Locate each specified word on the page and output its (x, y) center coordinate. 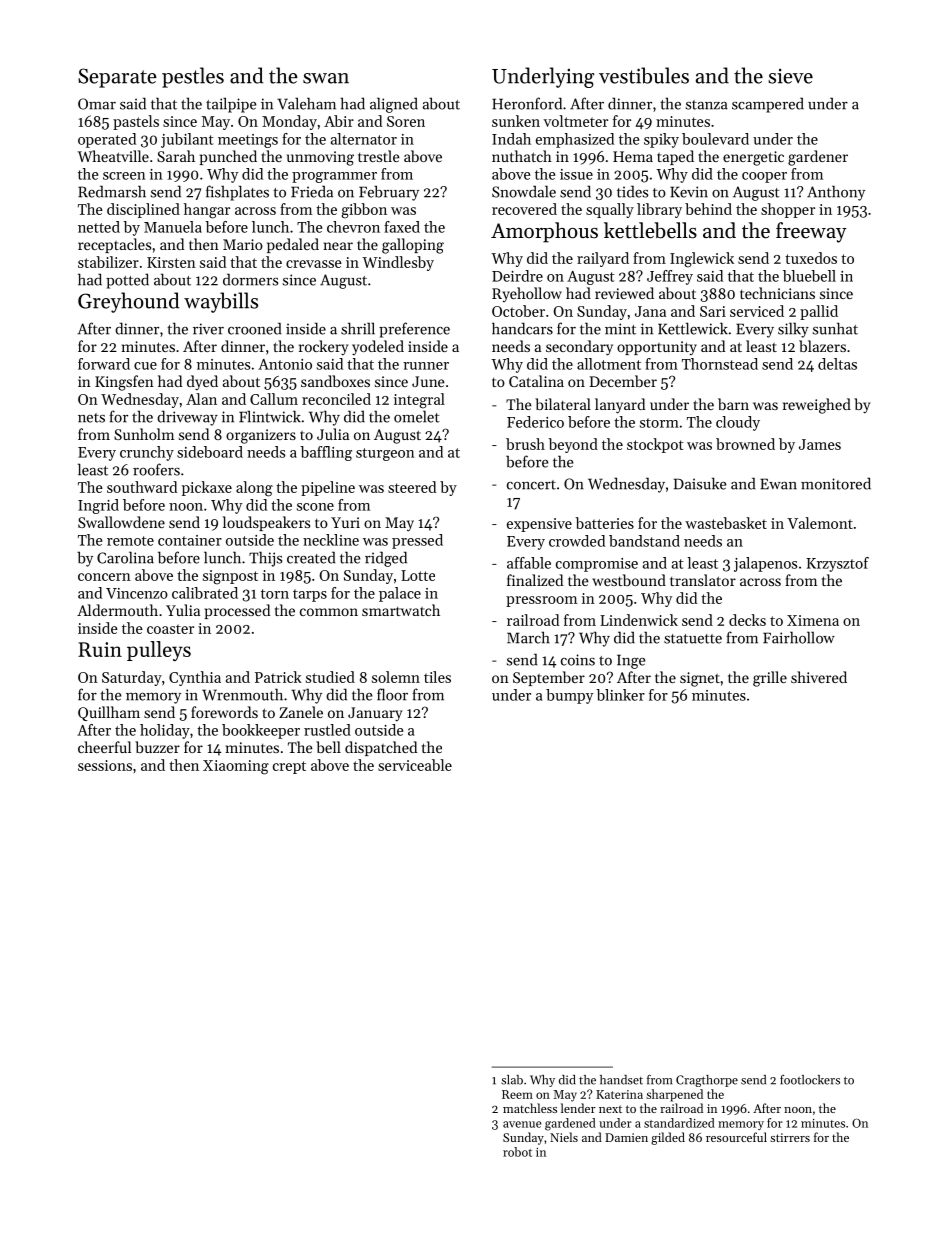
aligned (394, 105)
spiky (661, 140)
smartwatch (401, 610)
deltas (837, 364)
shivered (819, 677)
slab (512, 1080)
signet (700, 679)
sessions (105, 765)
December (623, 381)
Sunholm (144, 434)
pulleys (159, 651)
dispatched (381, 748)
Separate (117, 78)
